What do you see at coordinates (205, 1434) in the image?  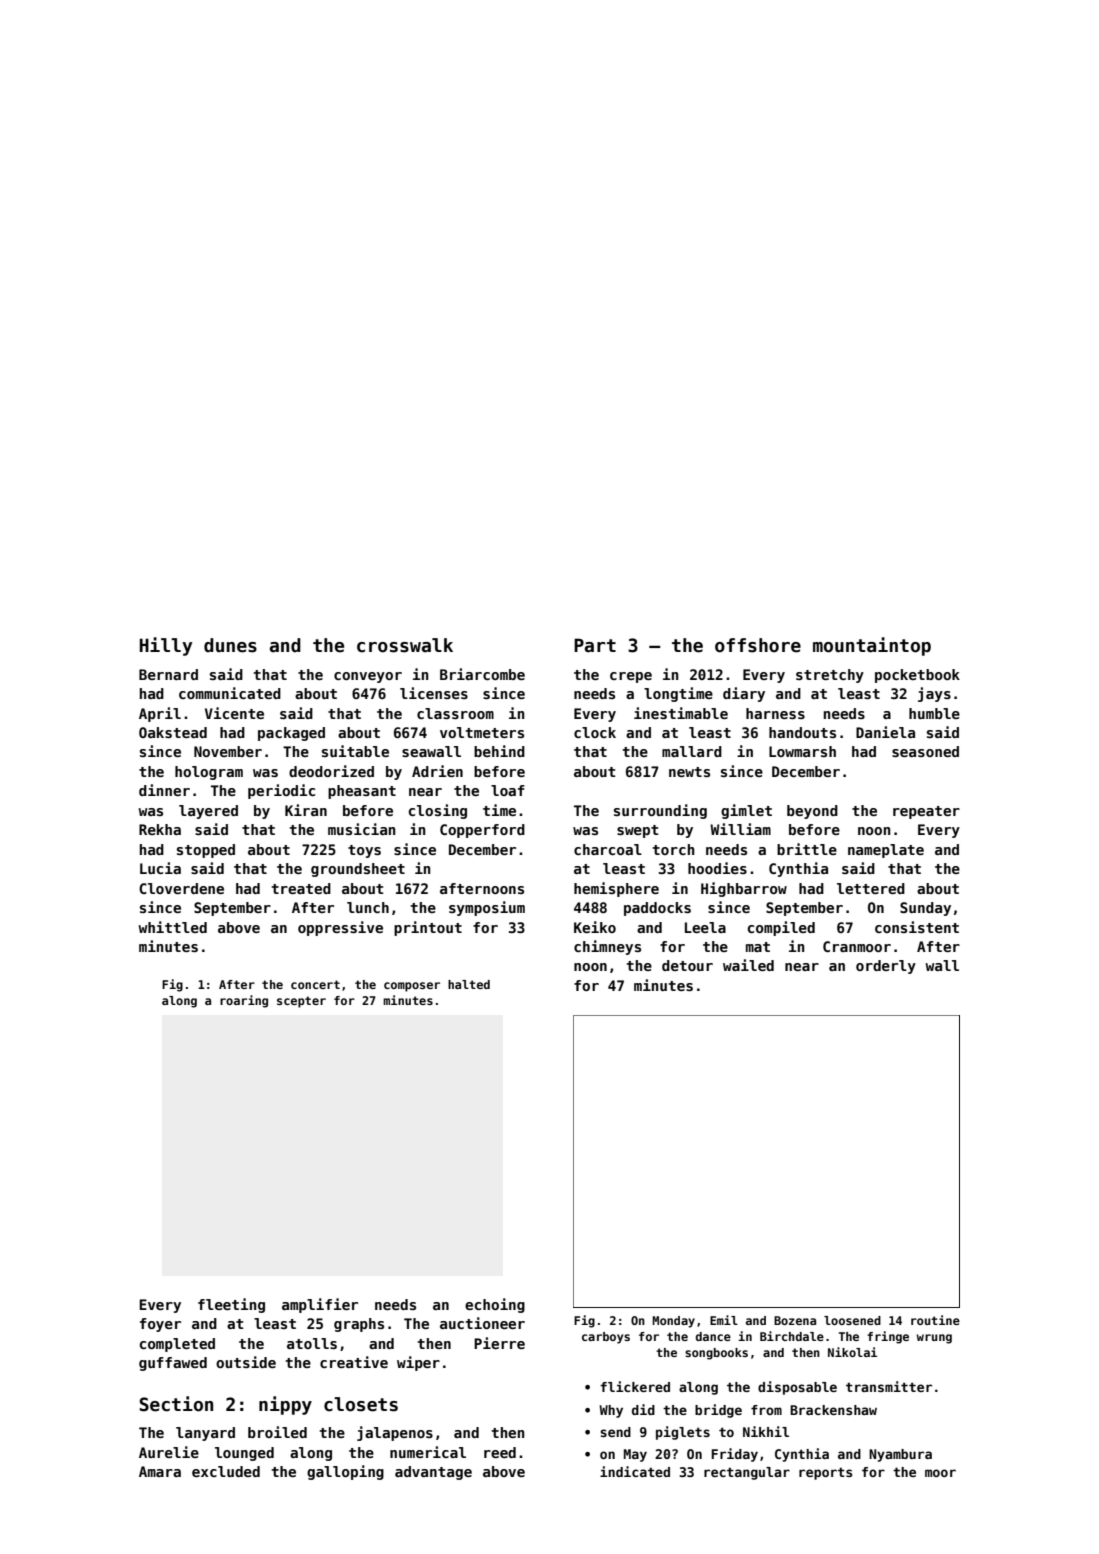 I see `lanyard` at bounding box center [205, 1434].
